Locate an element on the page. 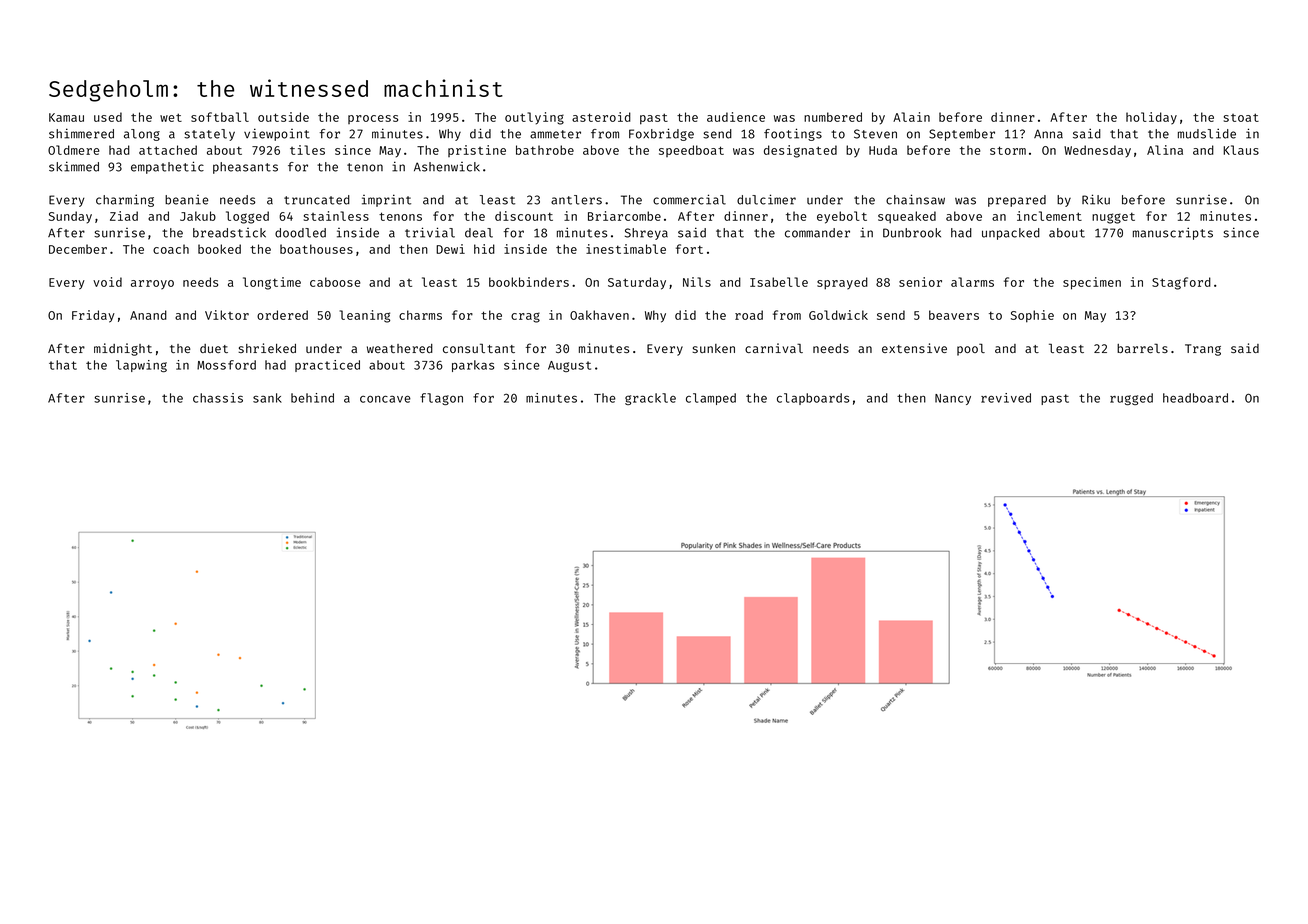 This page has width=1308, height=924. sank is located at coordinates (267, 398).
